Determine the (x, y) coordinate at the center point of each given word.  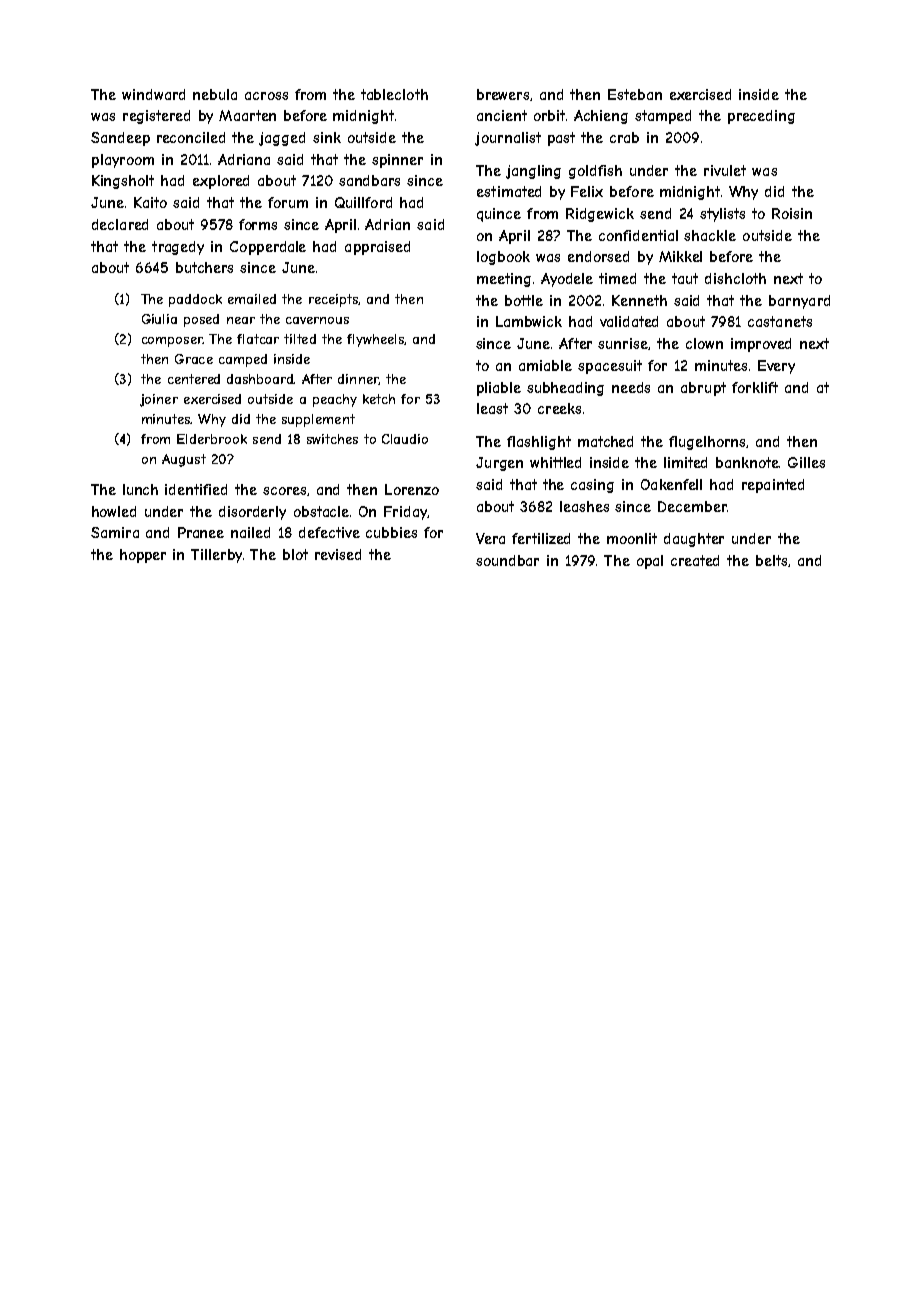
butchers (204, 267)
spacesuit (610, 367)
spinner (397, 161)
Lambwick (529, 321)
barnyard (799, 302)
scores (284, 491)
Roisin (792, 213)
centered (194, 379)
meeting (504, 280)
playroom (123, 161)
